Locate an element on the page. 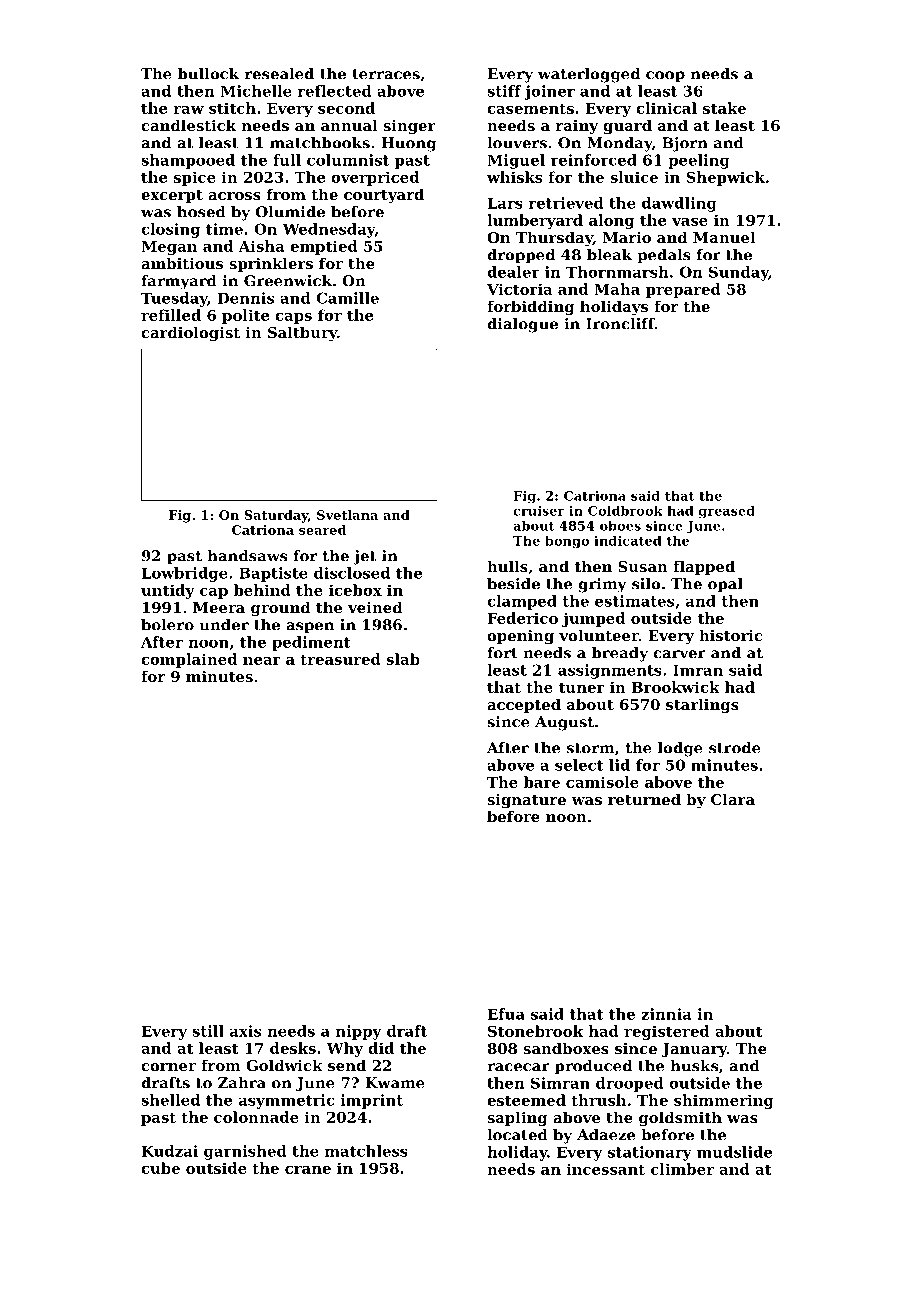 The height and width of the image is (1311, 924). dialogue is located at coordinates (522, 325).
